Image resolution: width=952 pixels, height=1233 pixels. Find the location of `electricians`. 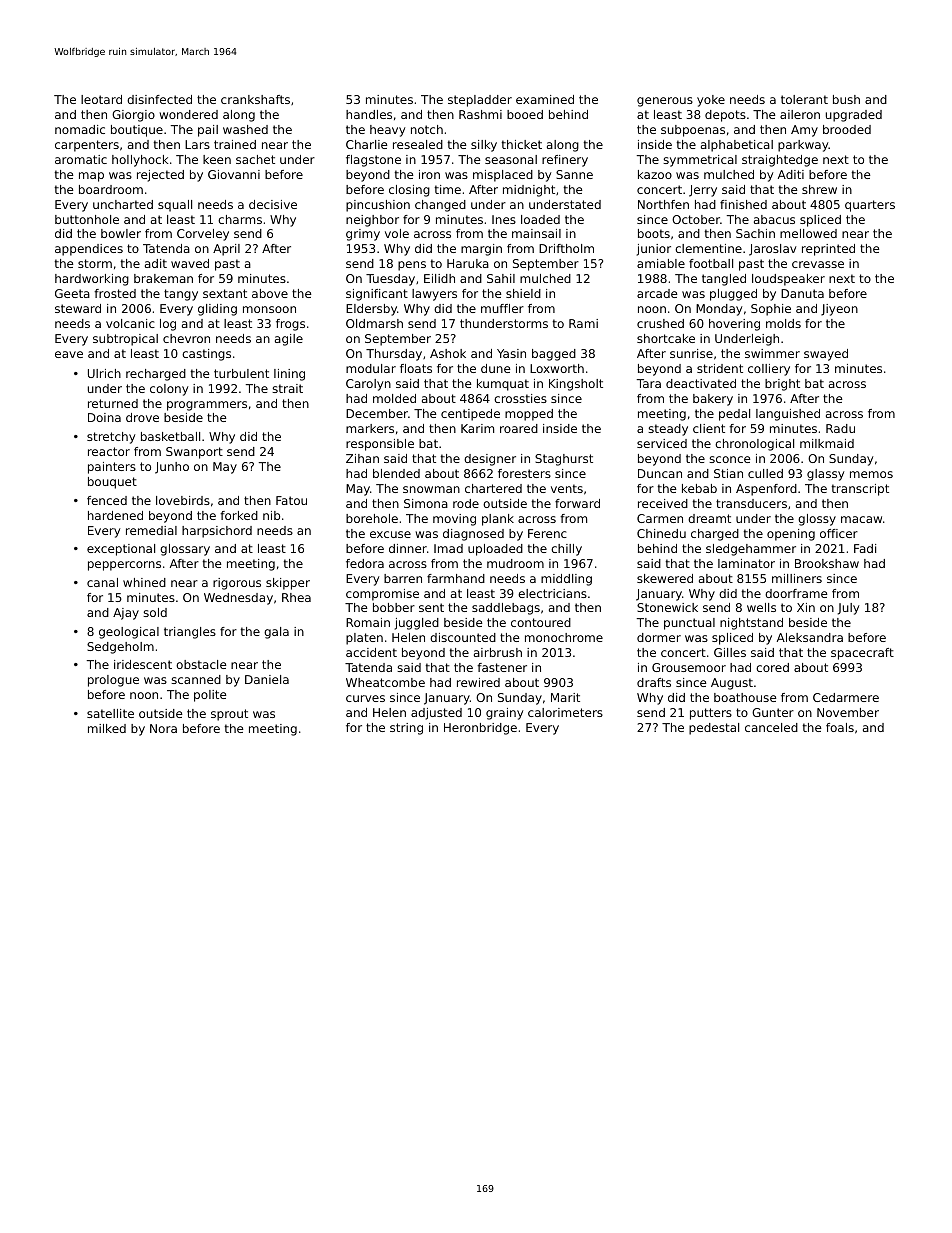

electricians is located at coordinates (552, 593).
